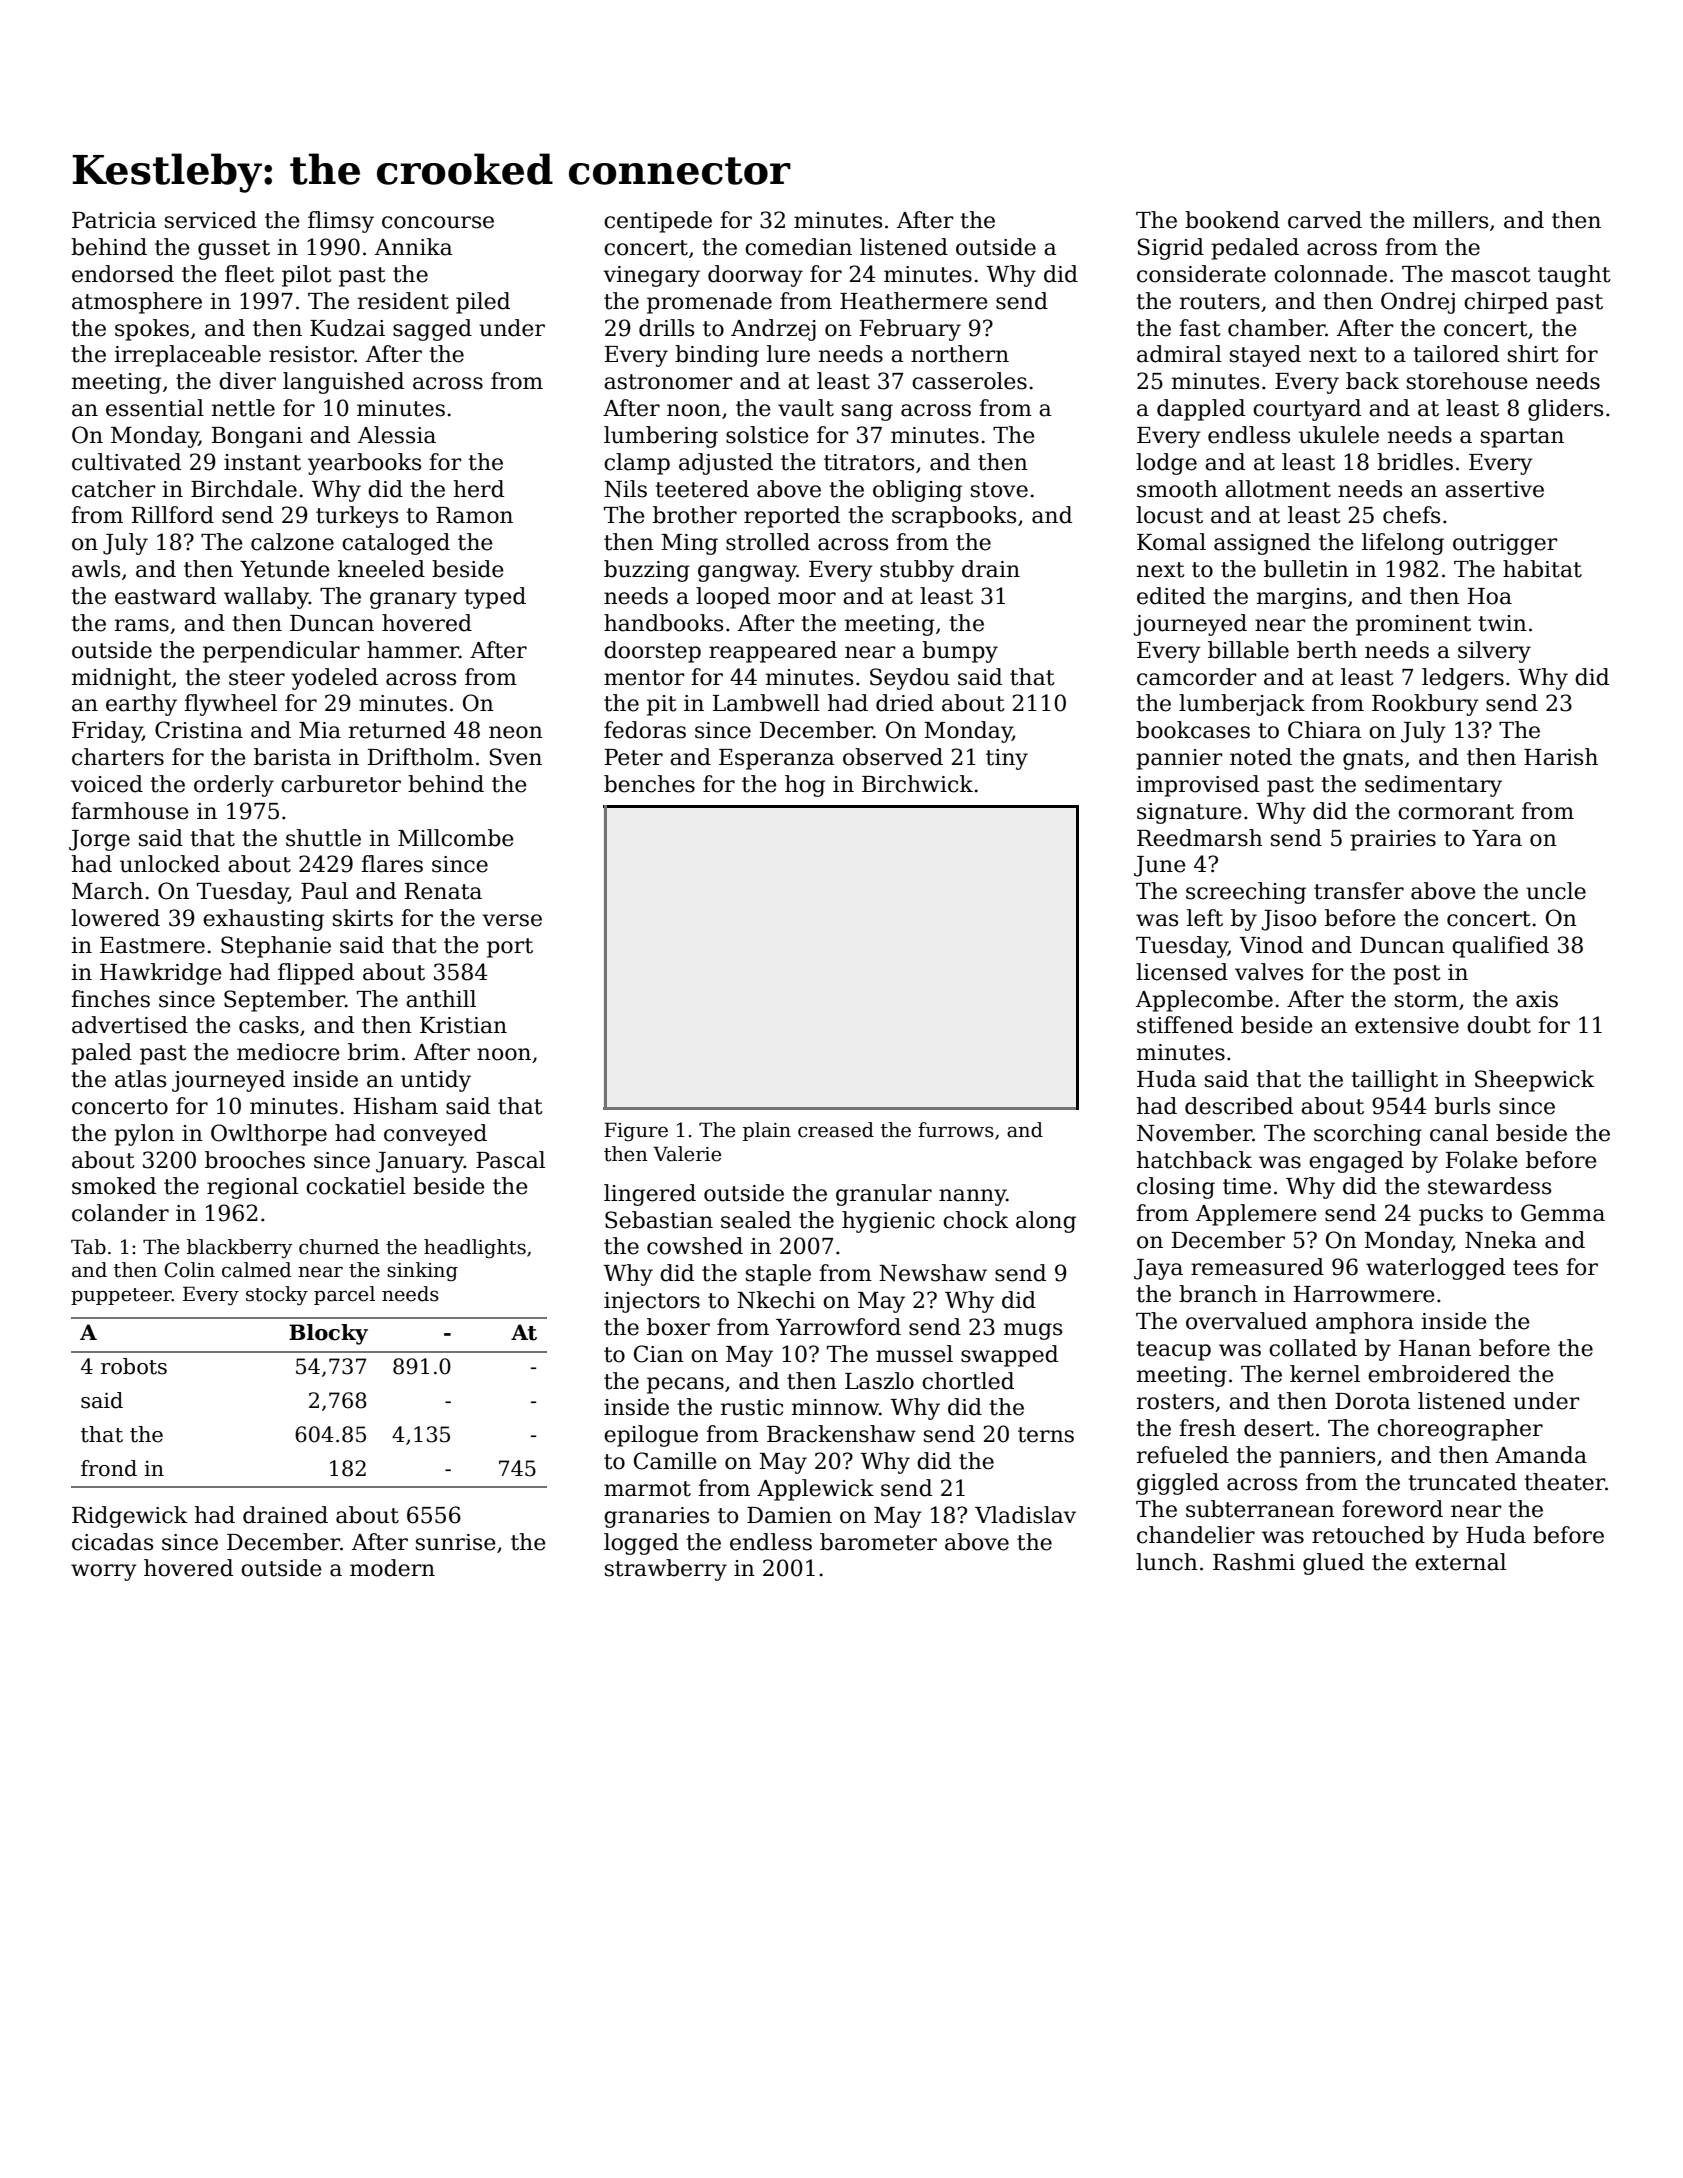 The width and height of the document is (1683, 2178). What do you see at coordinates (1392, 1509) in the document?
I see `foreword` at bounding box center [1392, 1509].
